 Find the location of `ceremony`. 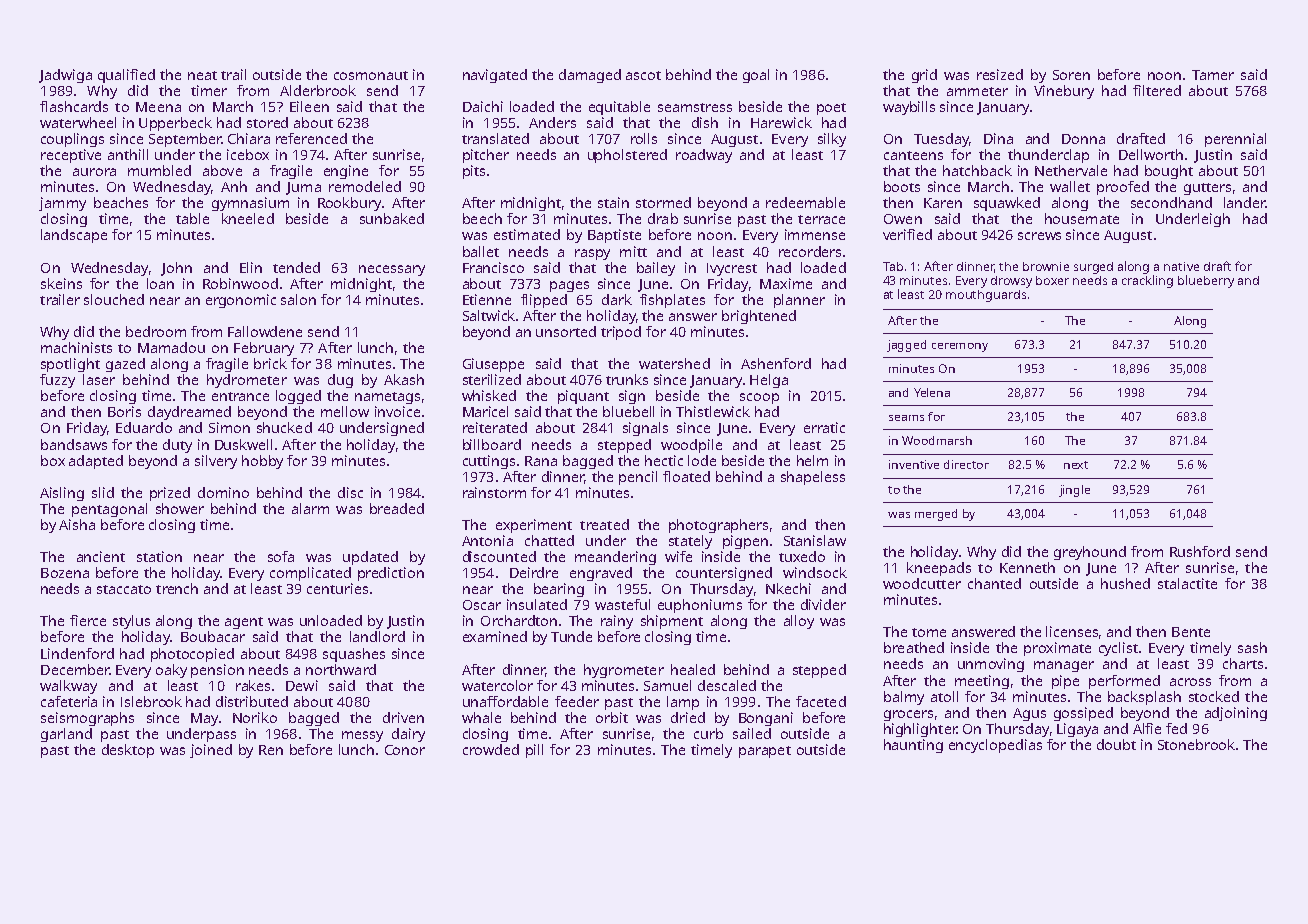

ceremony is located at coordinates (960, 347).
